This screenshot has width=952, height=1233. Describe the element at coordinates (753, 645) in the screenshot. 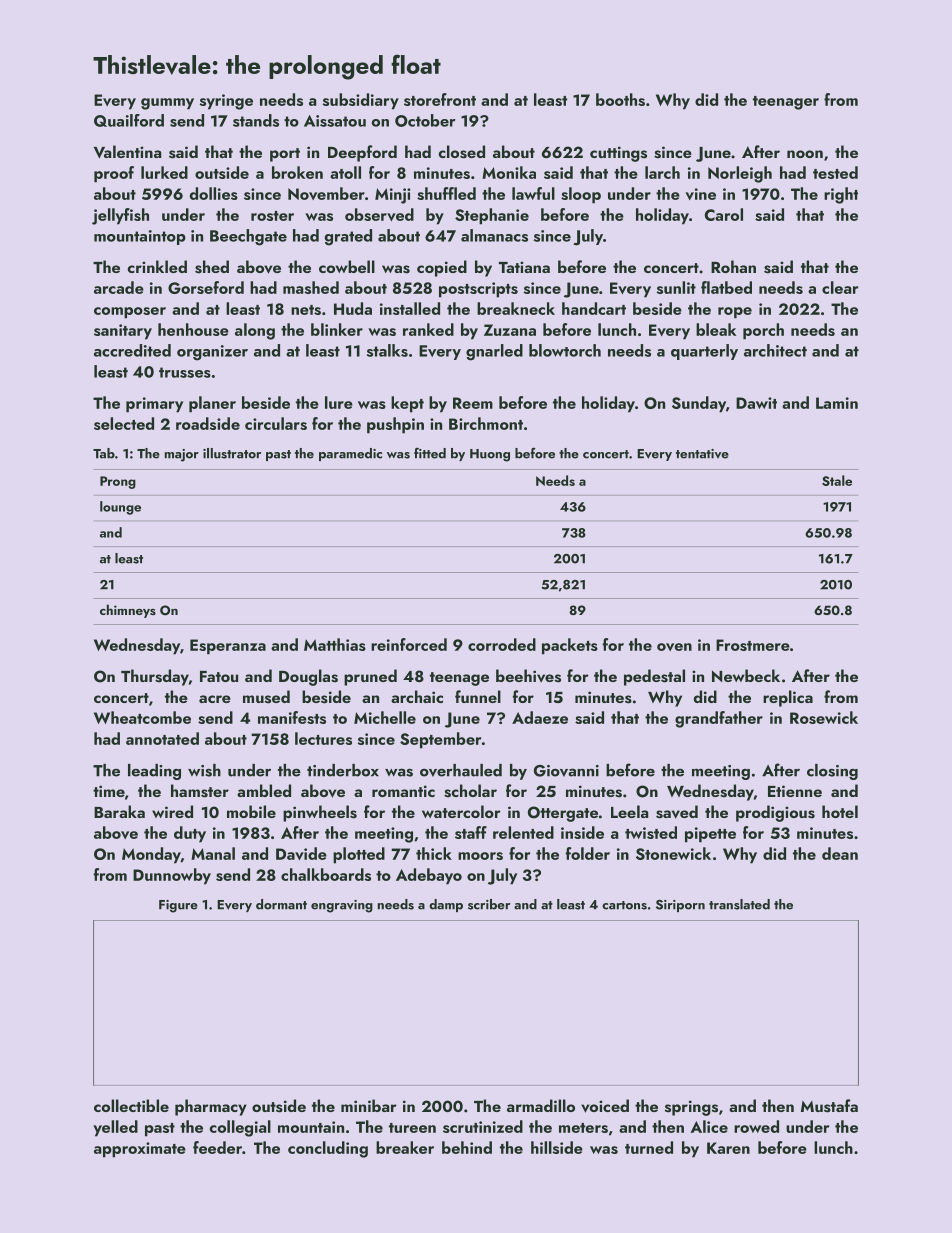

I see `Frostmere` at that location.
